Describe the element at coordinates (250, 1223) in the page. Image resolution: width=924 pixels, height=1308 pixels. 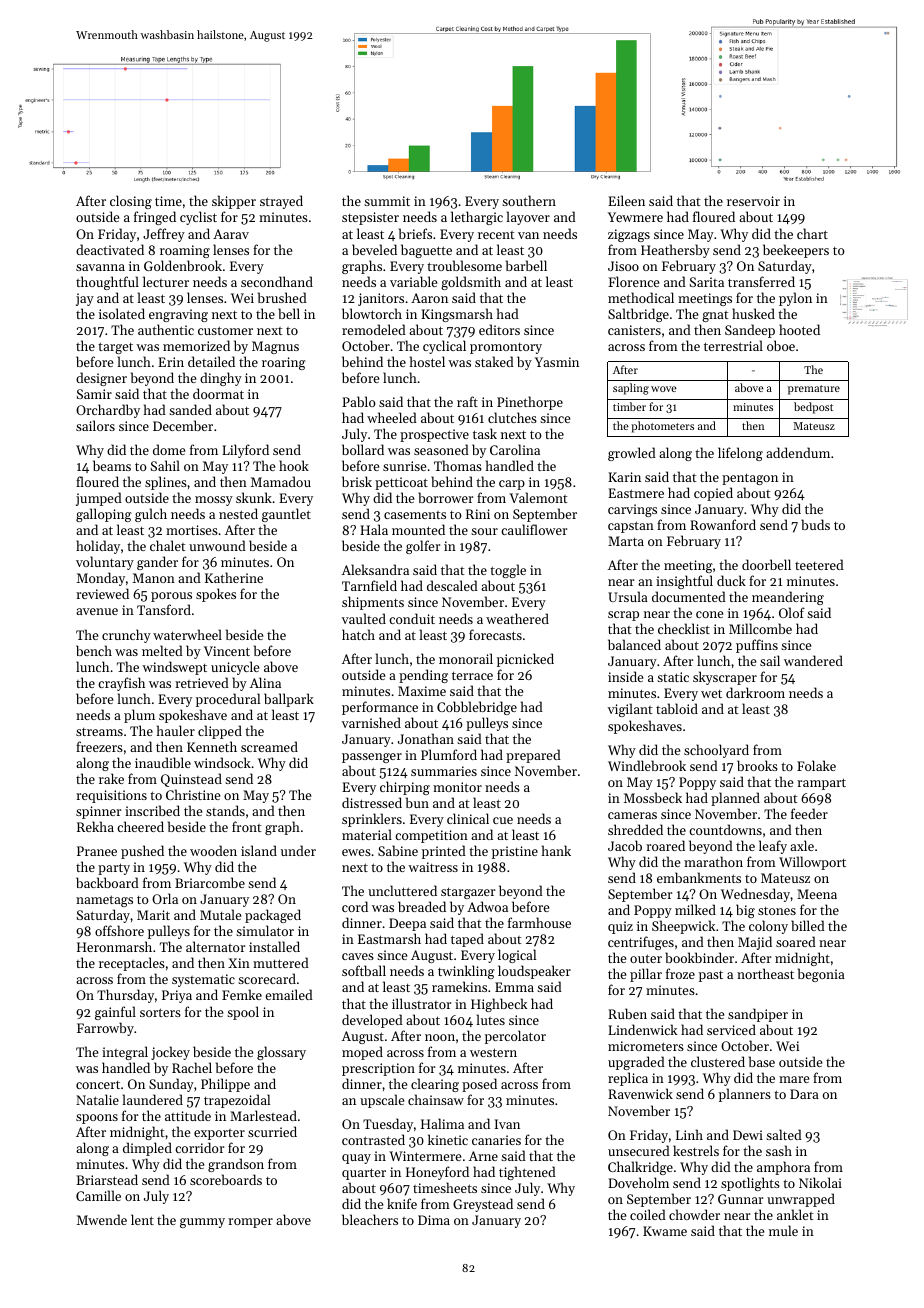
I see `romper` at that location.
